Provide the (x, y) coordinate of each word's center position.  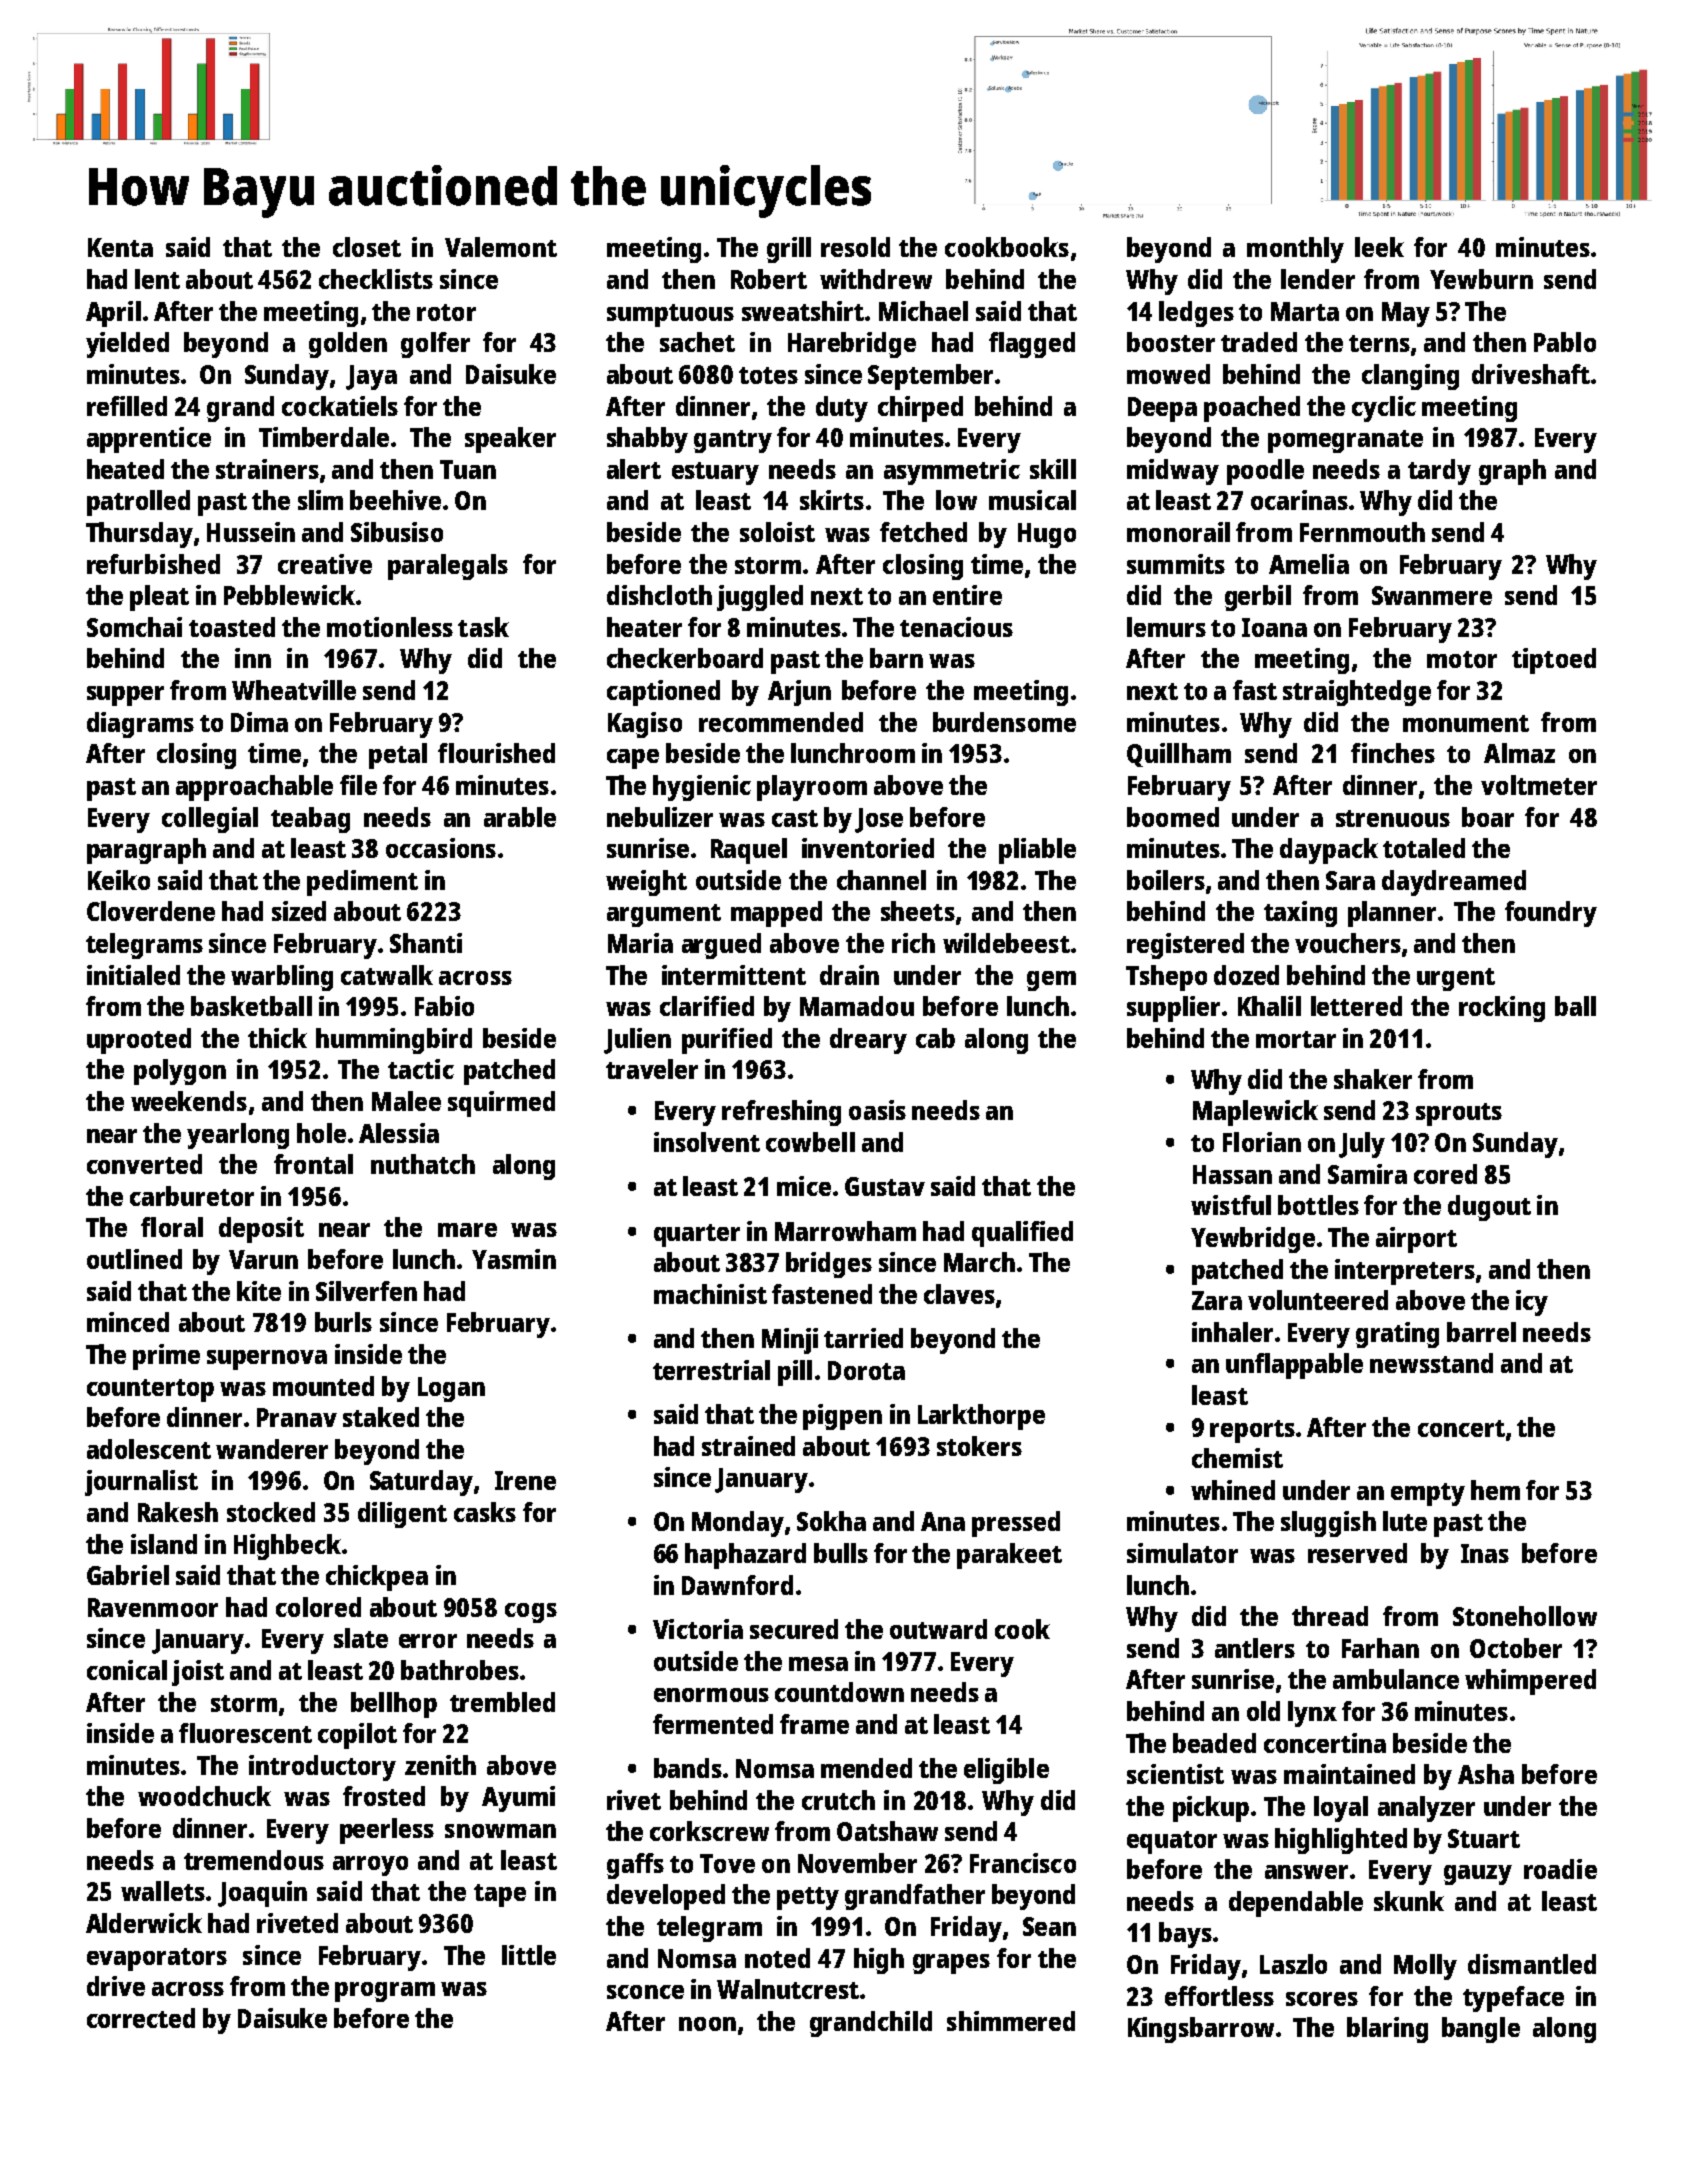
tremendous (254, 1860)
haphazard (745, 1556)
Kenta (120, 247)
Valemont (501, 247)
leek (1379, 247)
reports (1252, 1431)
